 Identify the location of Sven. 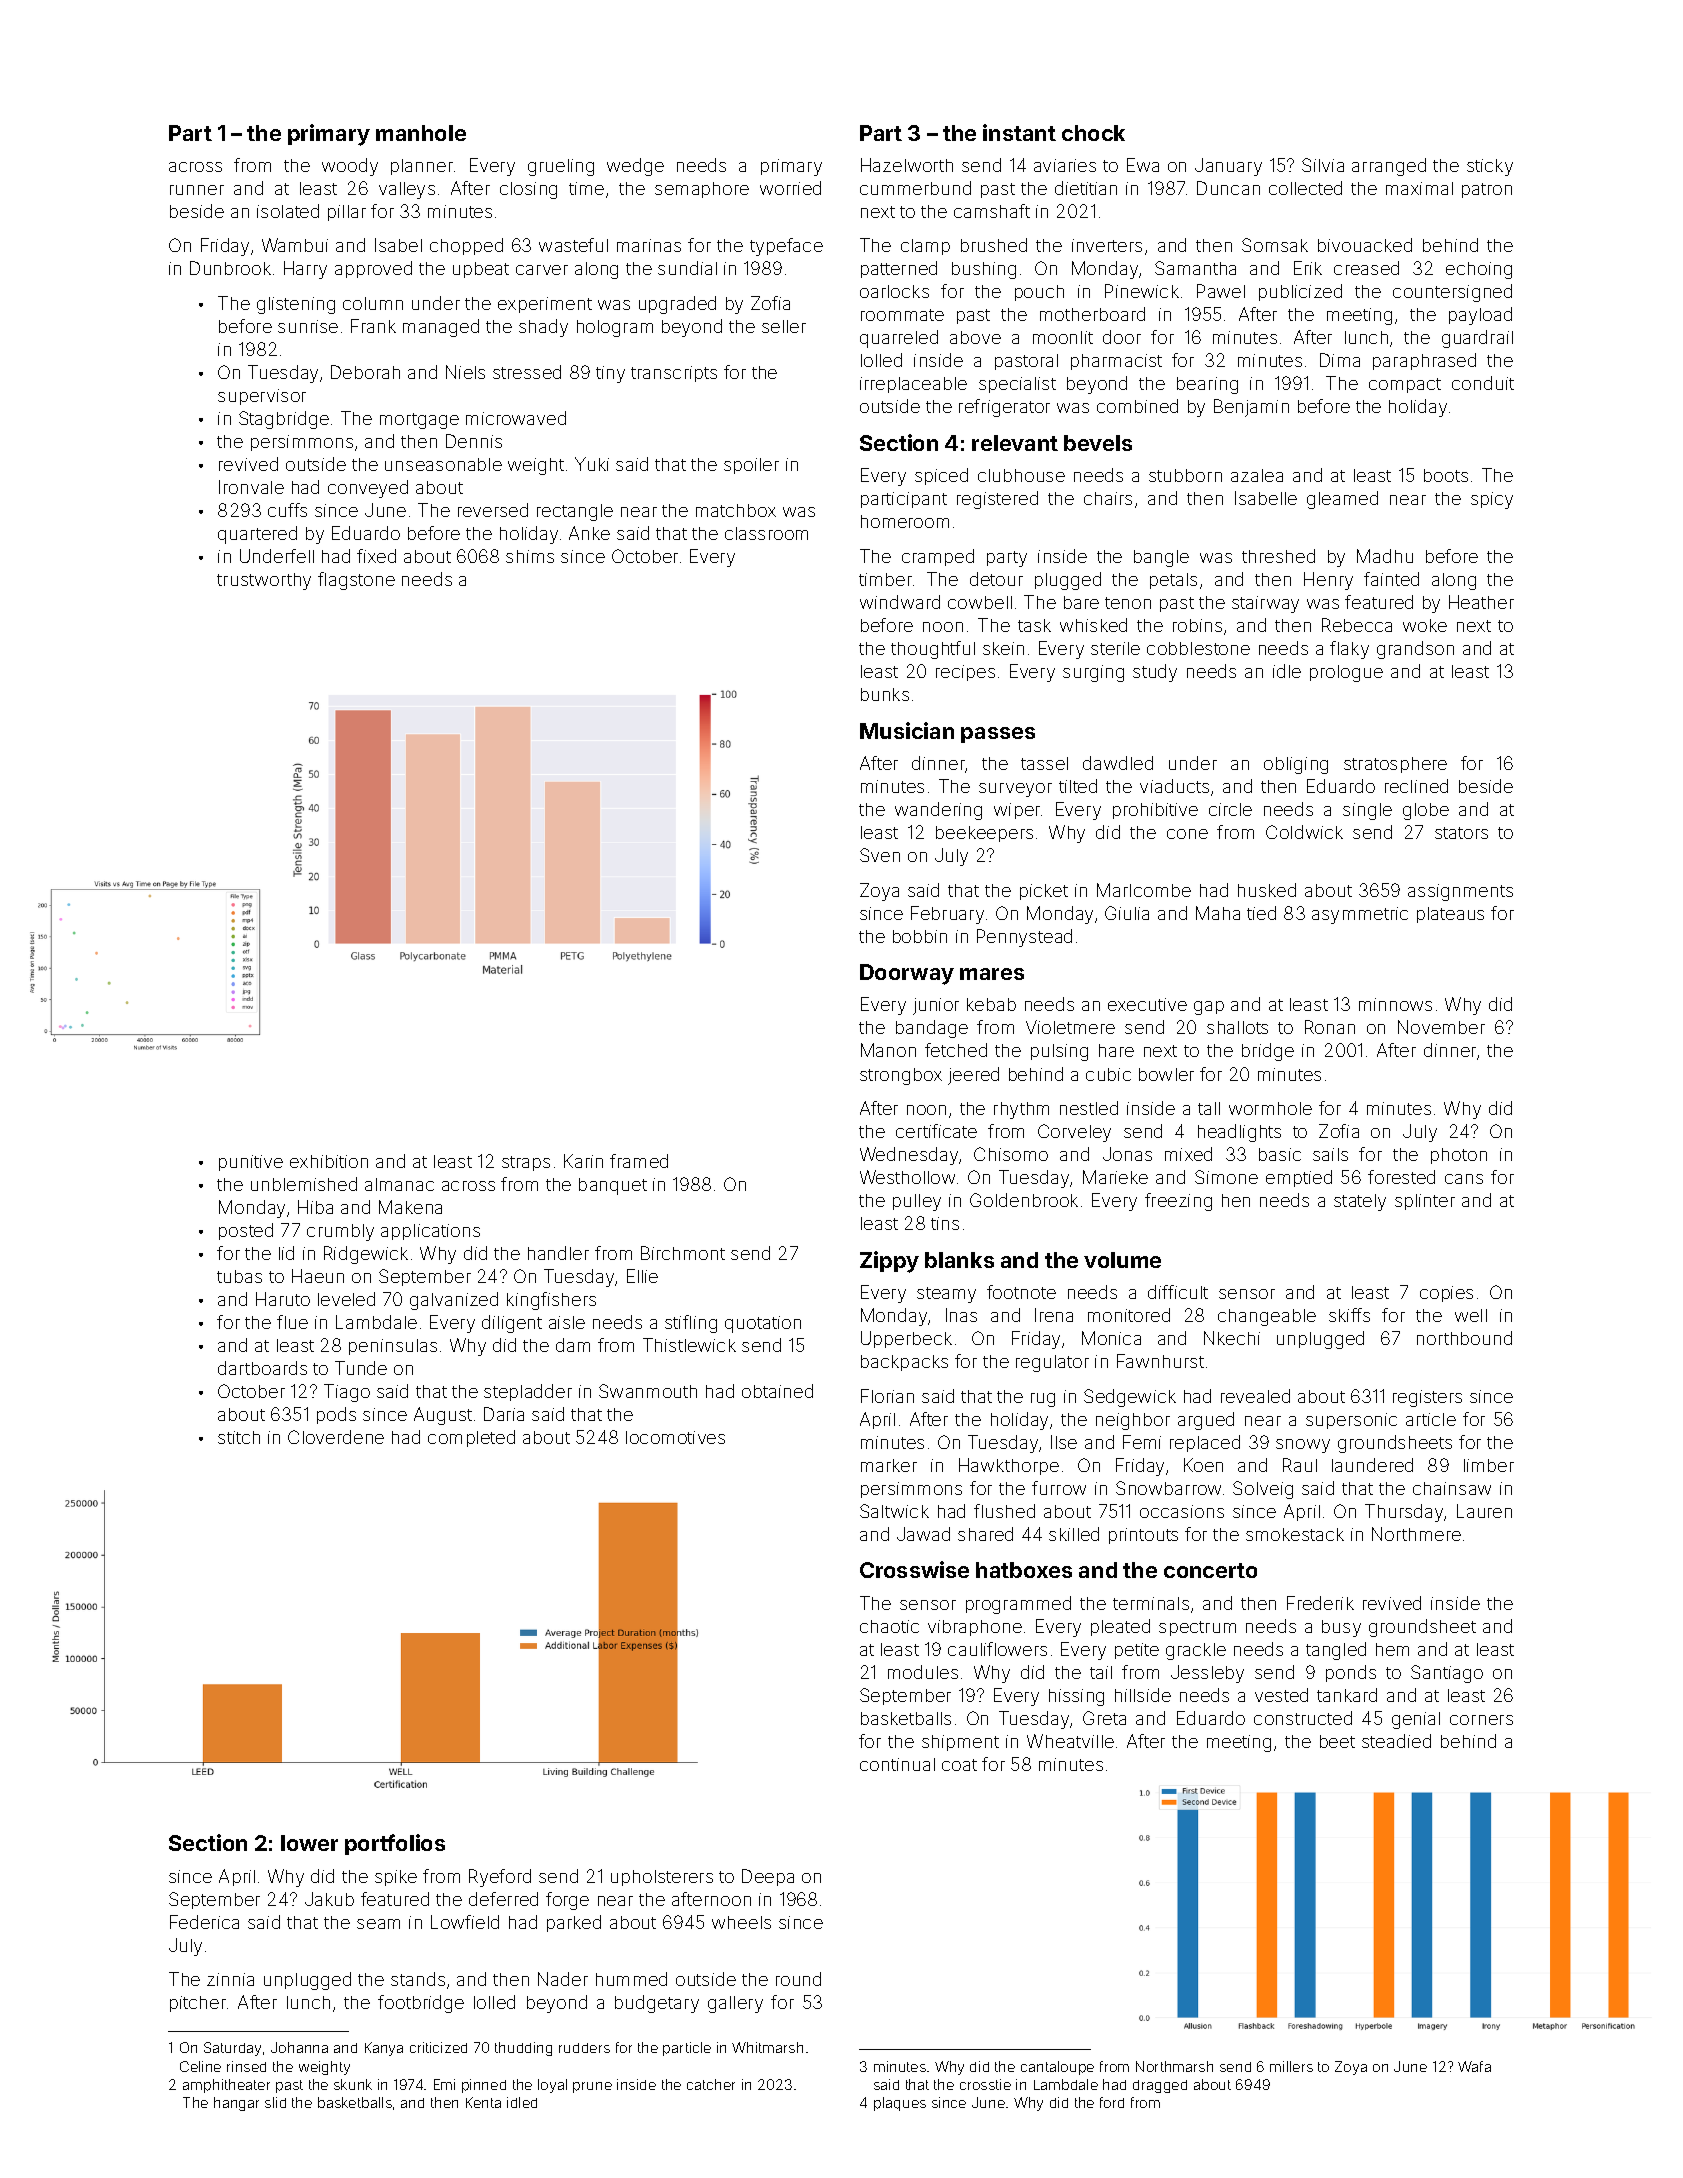
(880, 855).
